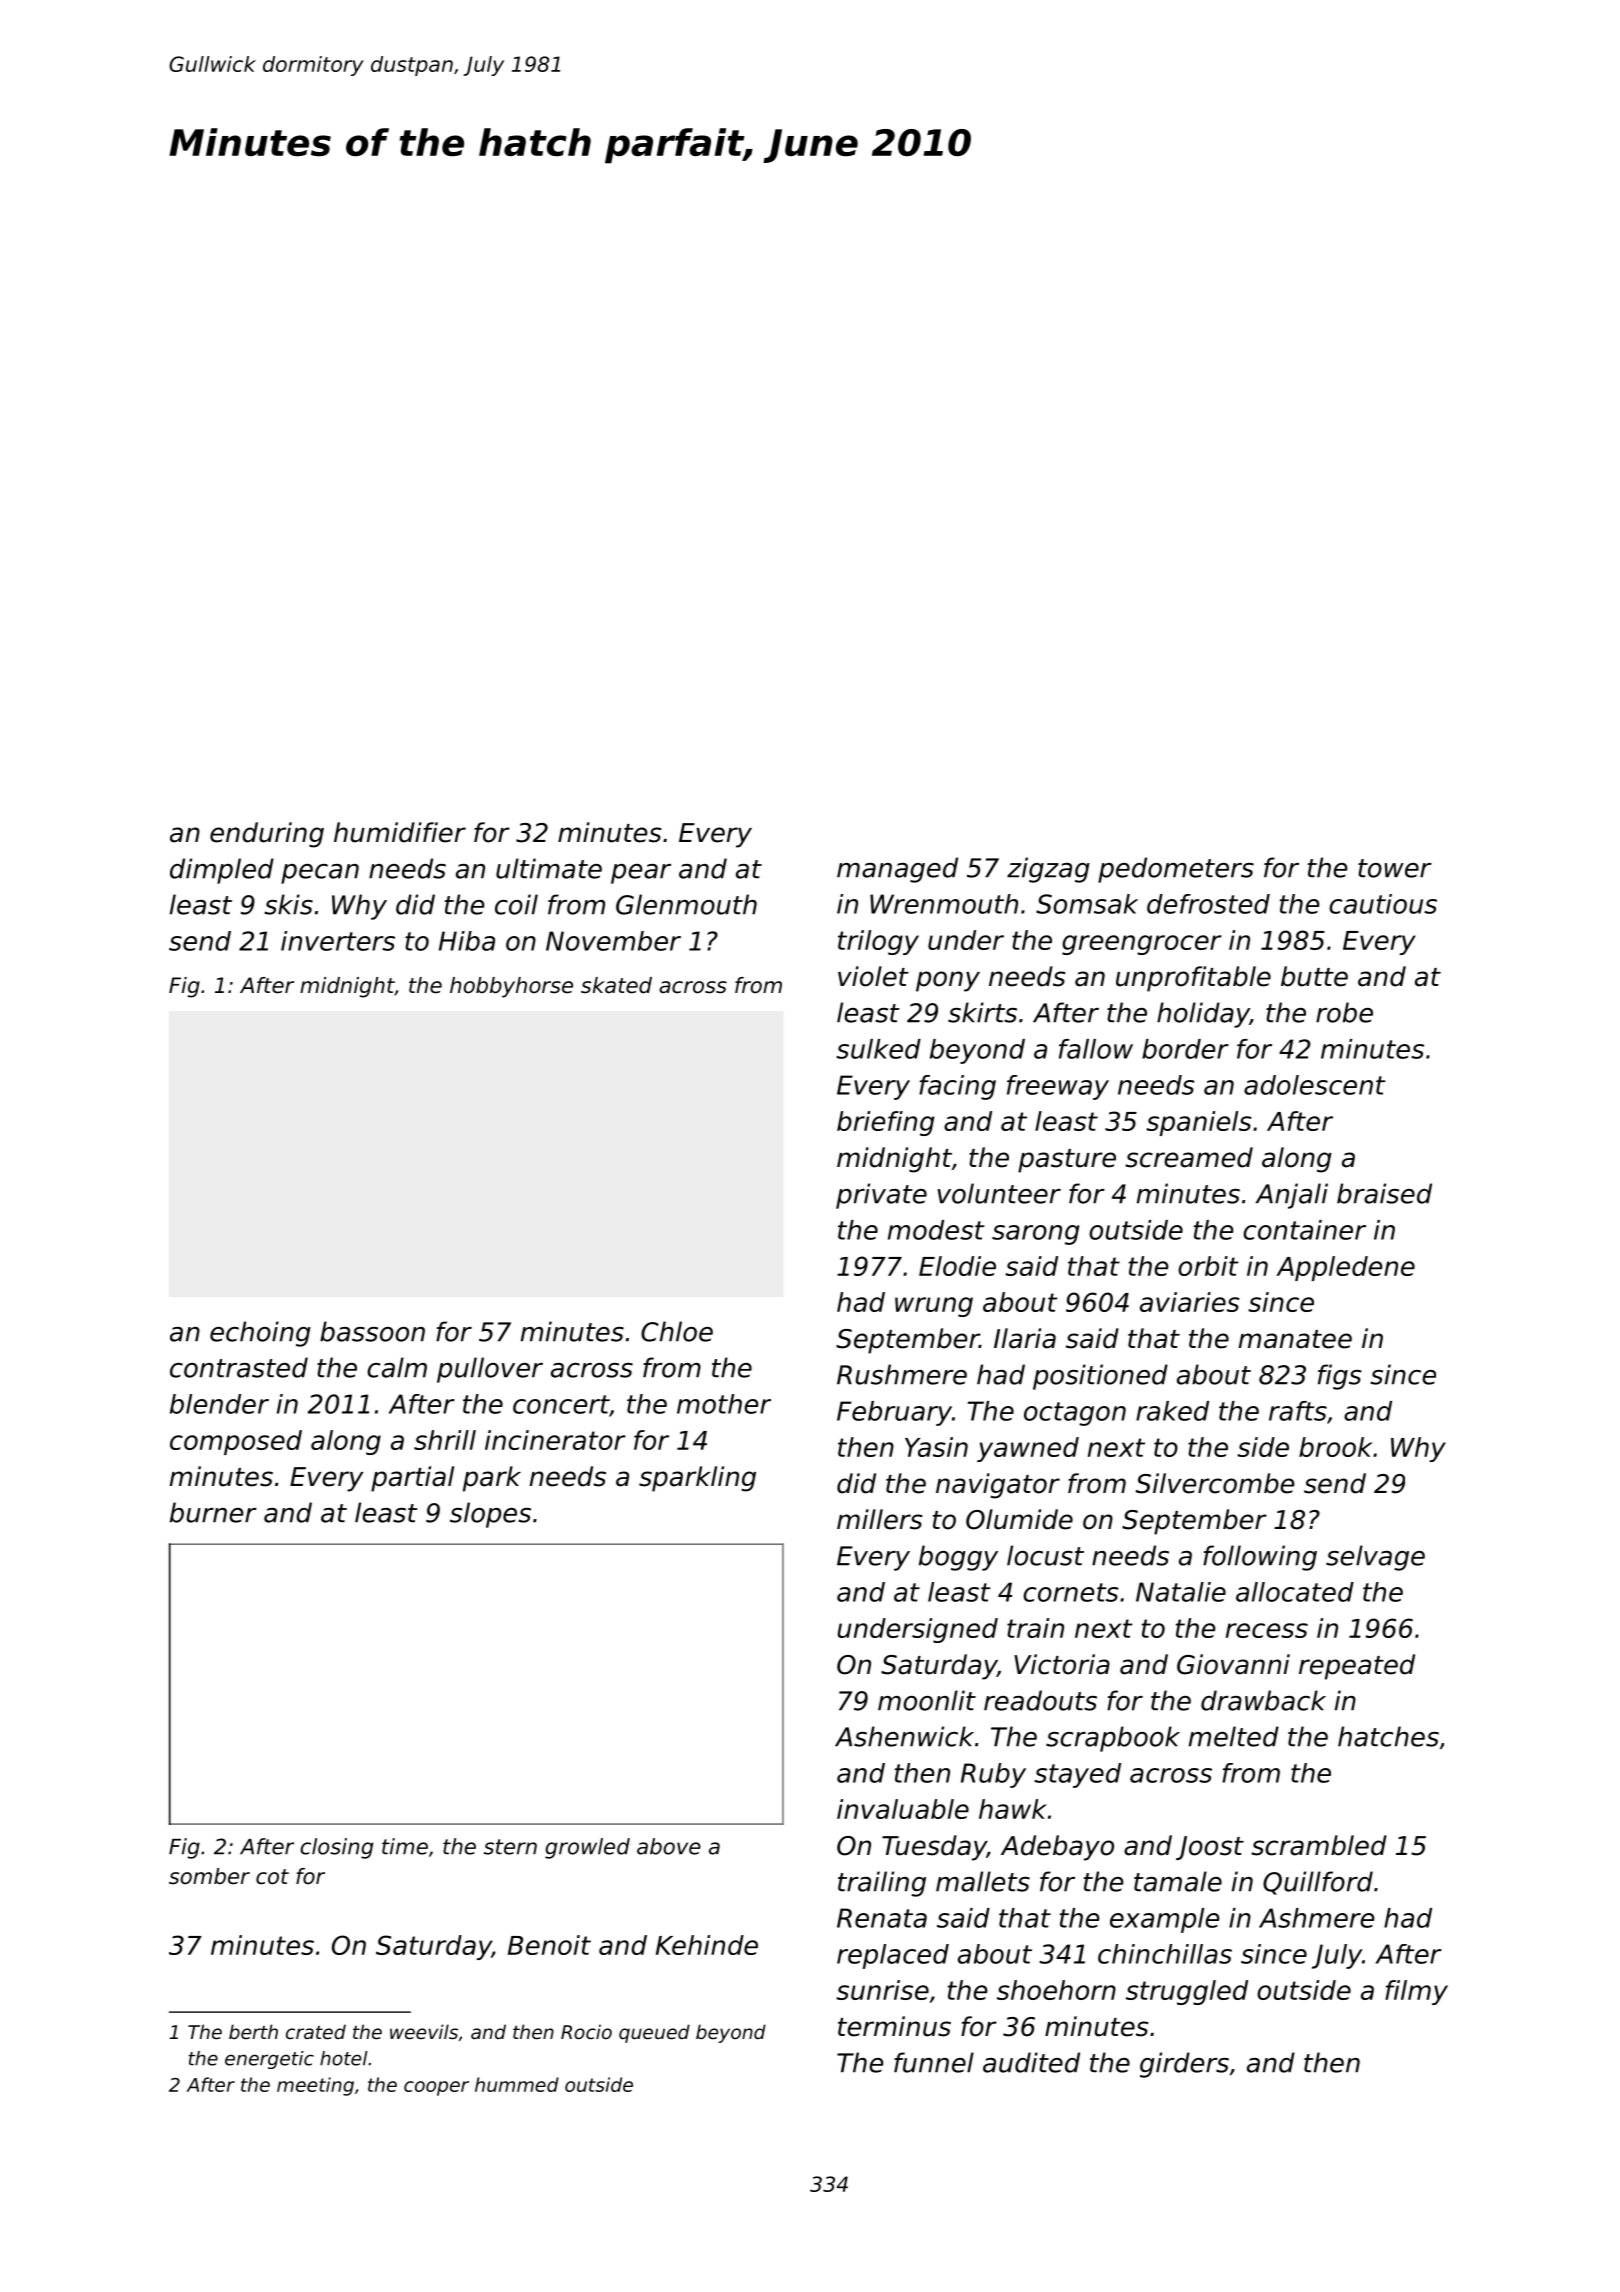 The image size is (1620, 2292). Describe the element at coordinates (934, 2062) in the image. I see `funnel` at that location.
